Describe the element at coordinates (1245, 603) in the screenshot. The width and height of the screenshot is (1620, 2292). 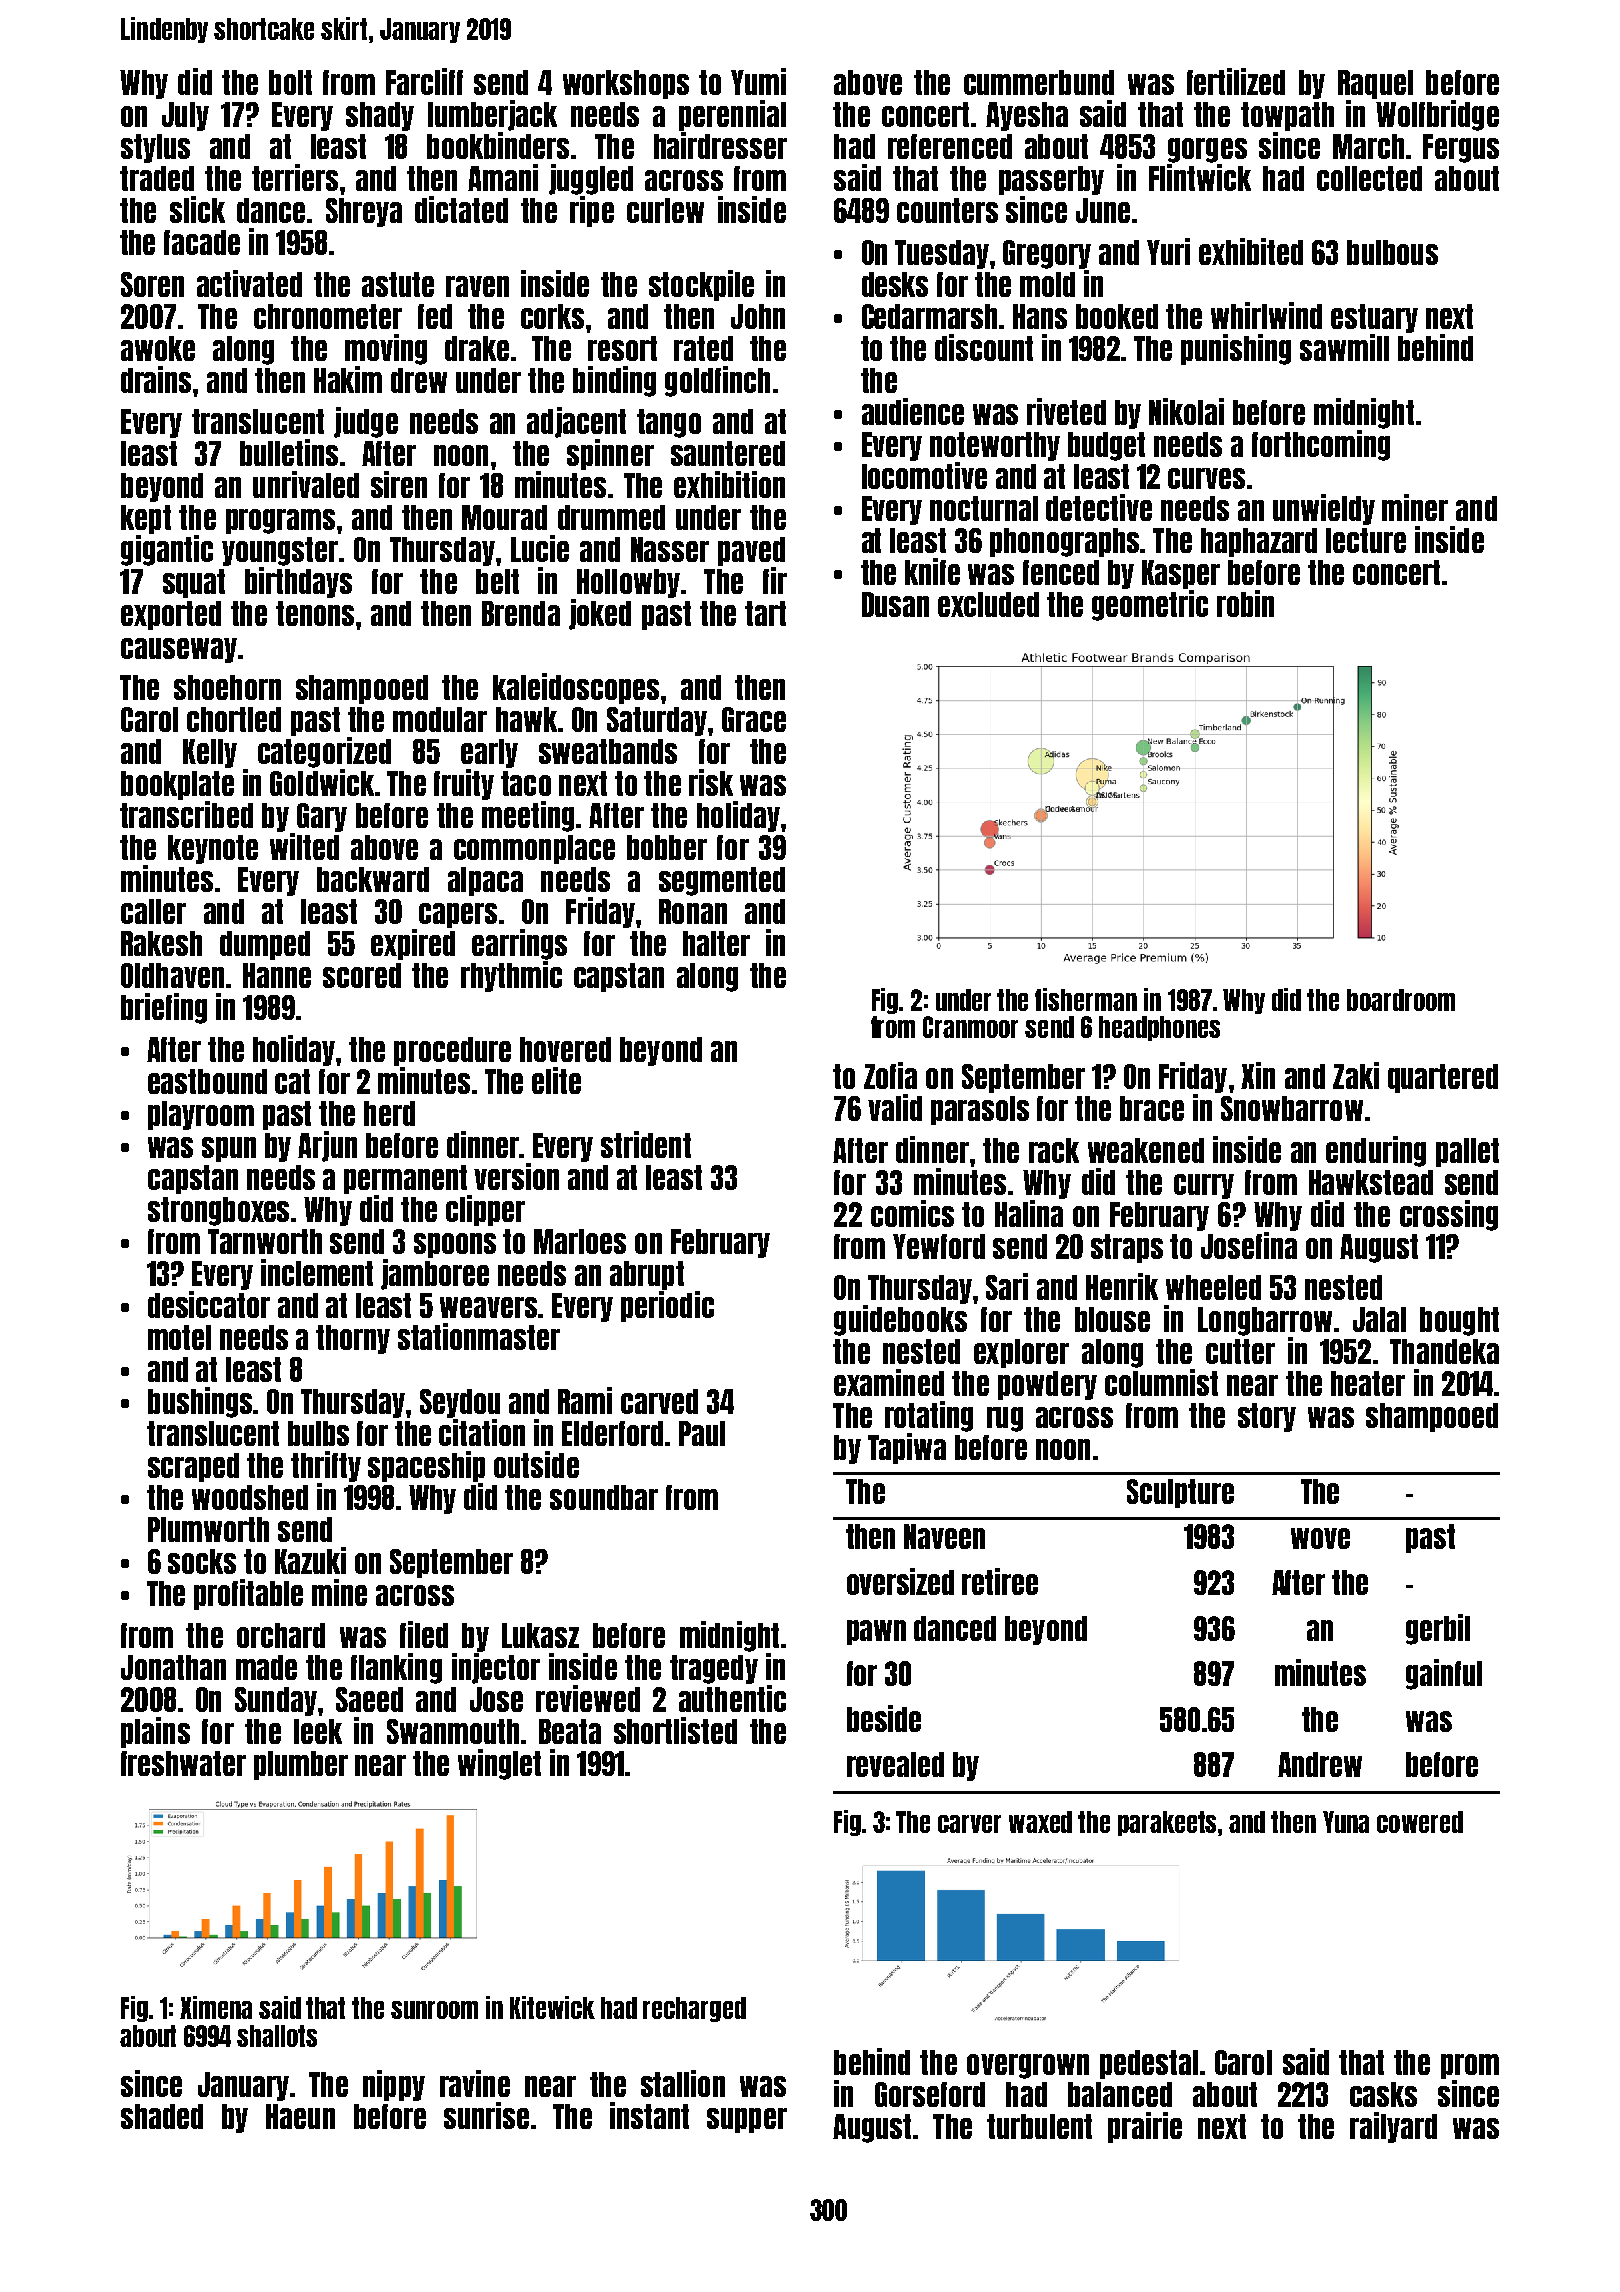
I see `robin` at that location.
